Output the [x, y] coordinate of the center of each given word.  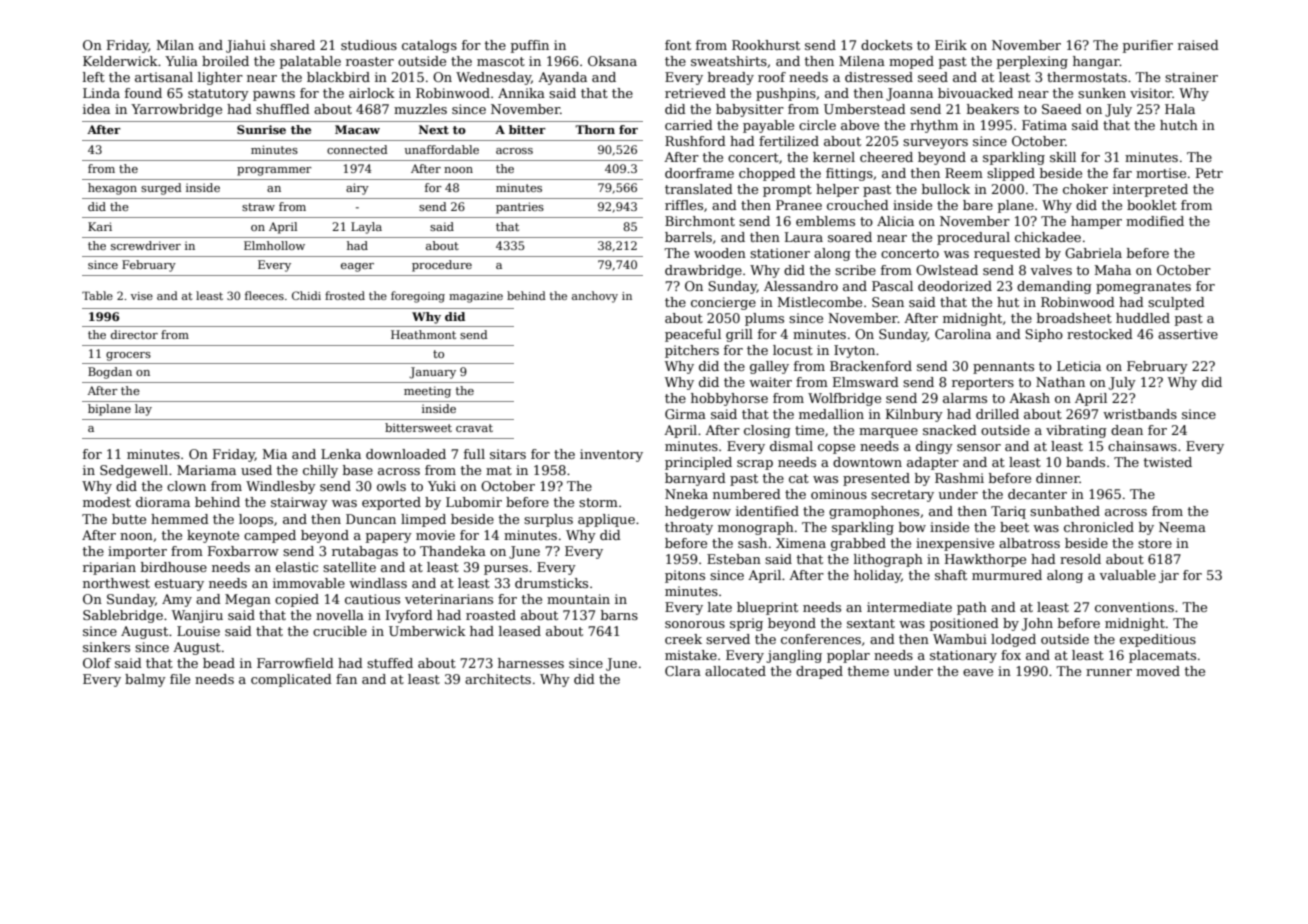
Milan [175, 45]
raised [1198, 45]
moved [1158, 671]
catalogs [429, 46]
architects [498, 679]
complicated [291, 680]
